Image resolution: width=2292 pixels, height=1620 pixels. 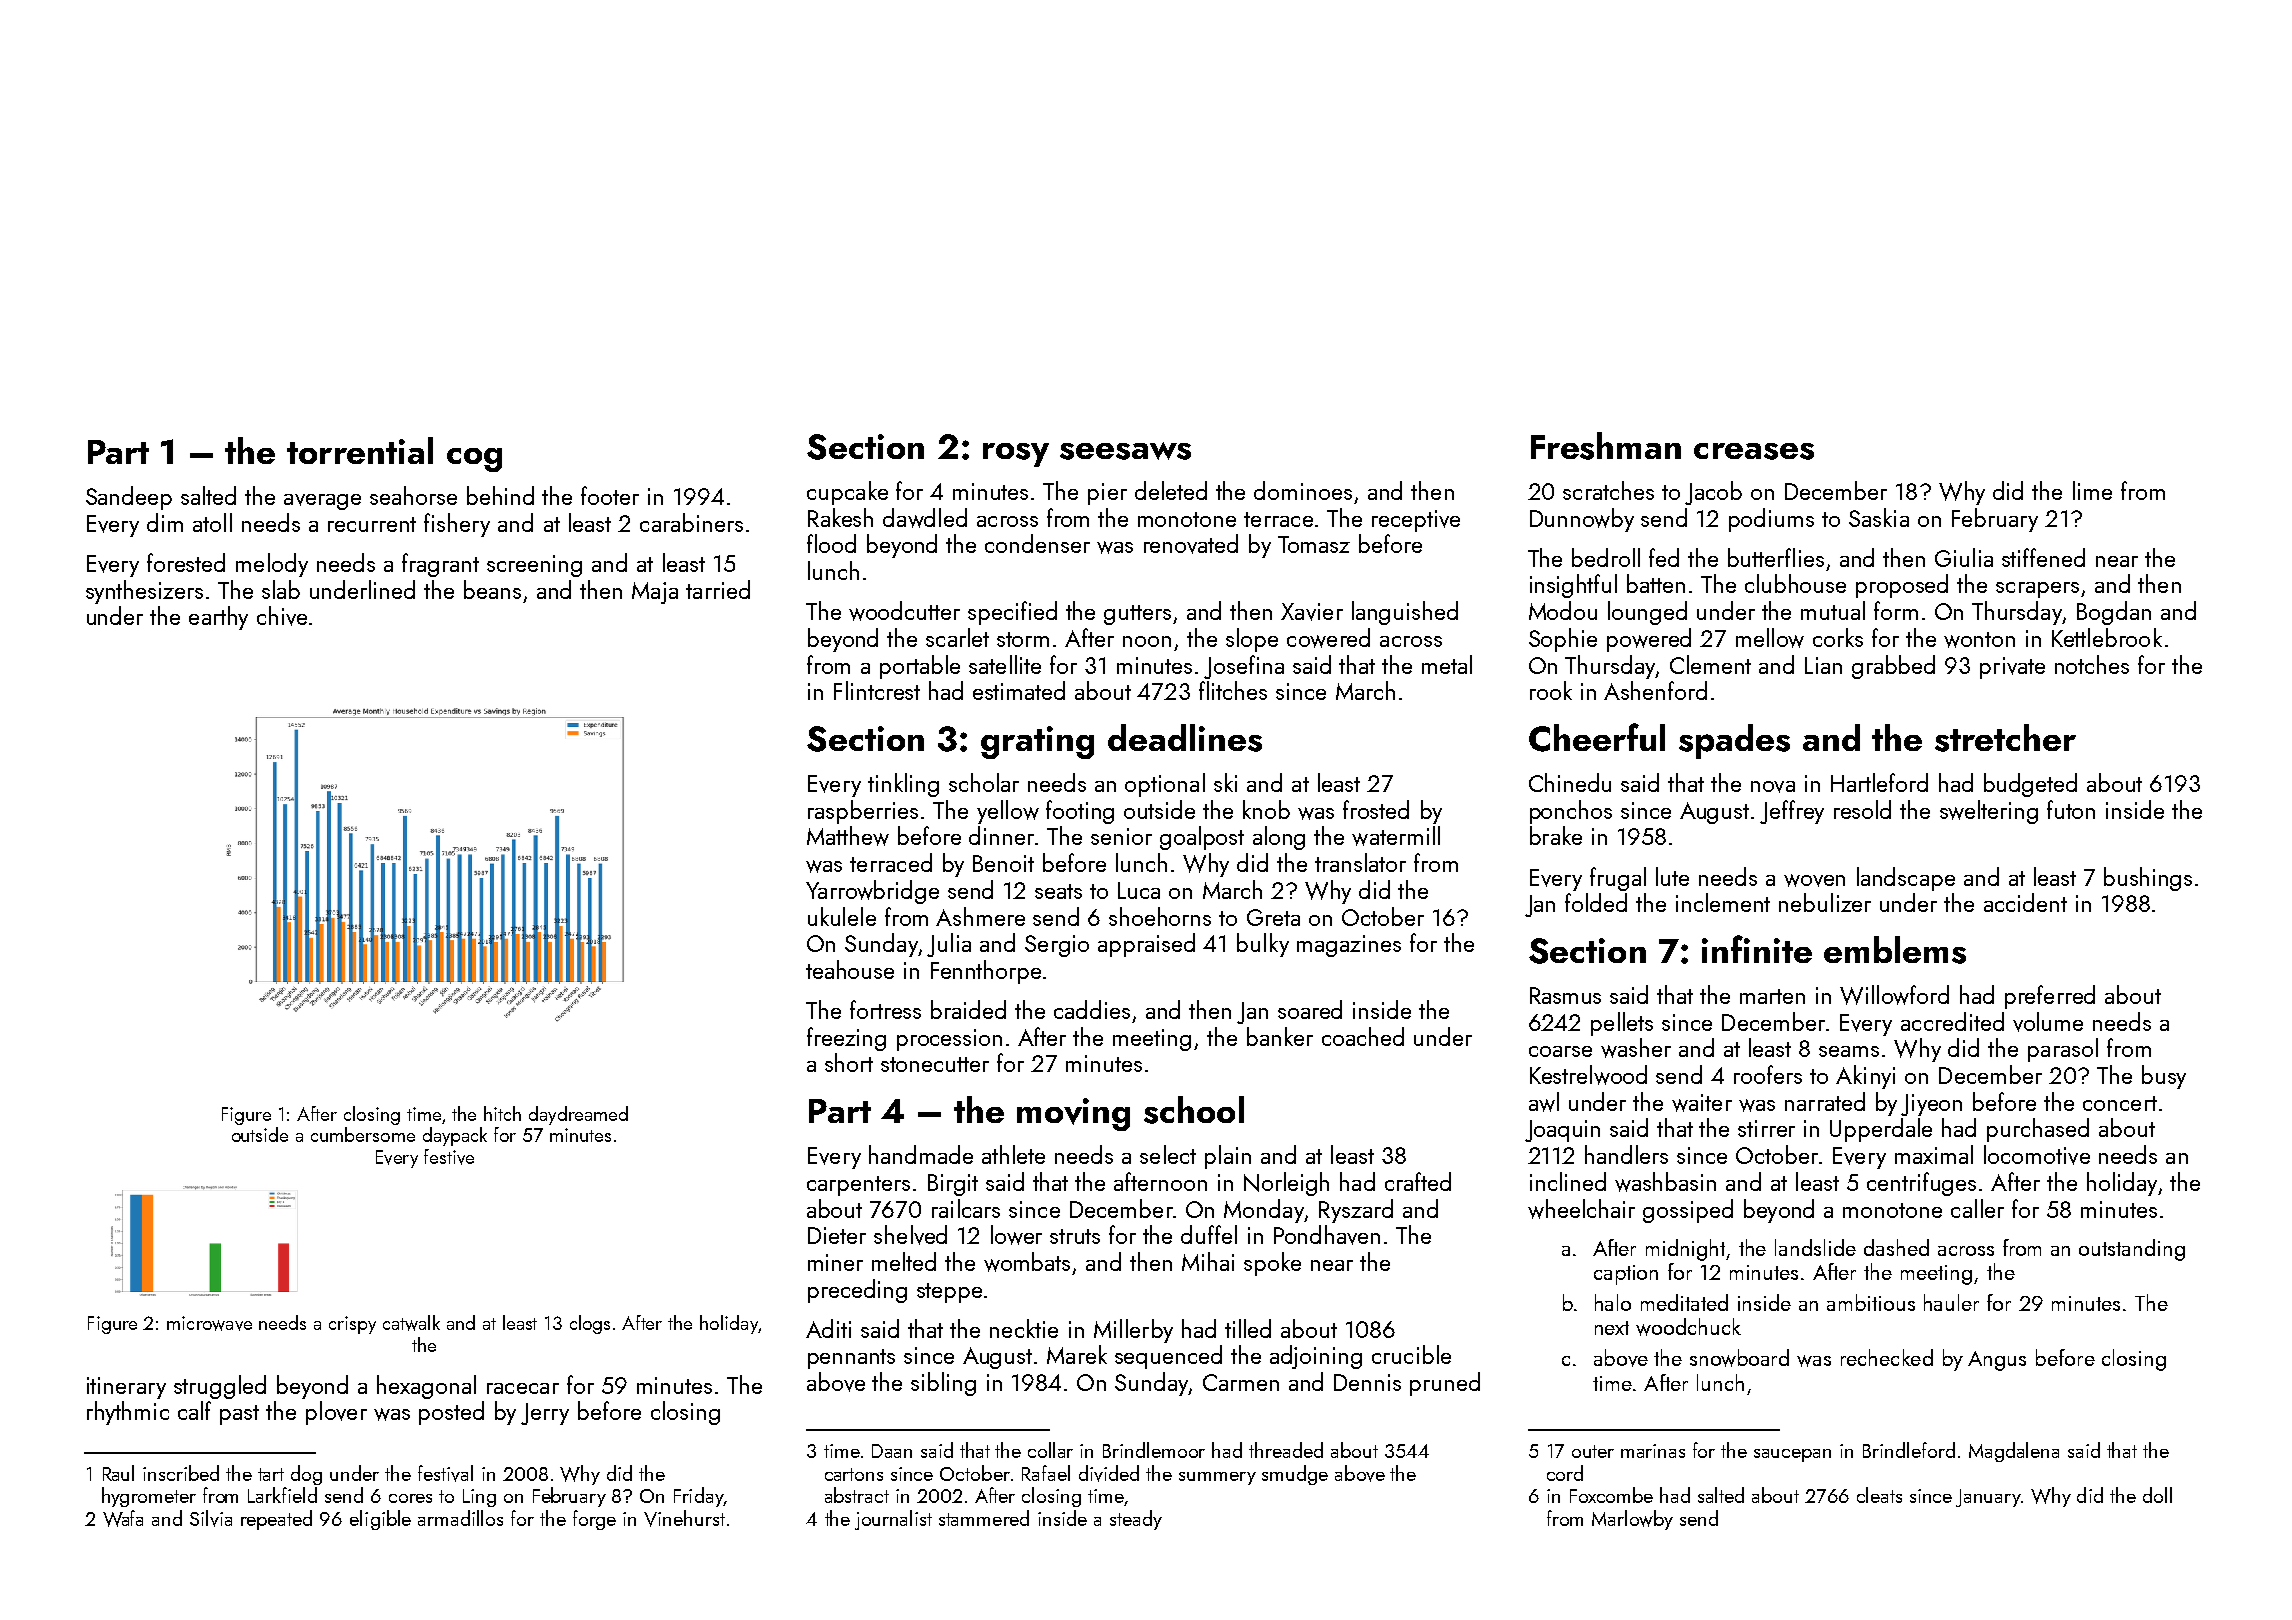 What do you see at coordinates (1027, 1262) in the screenshot?
I see `wombats` at bounding box center [1027, 1262].
